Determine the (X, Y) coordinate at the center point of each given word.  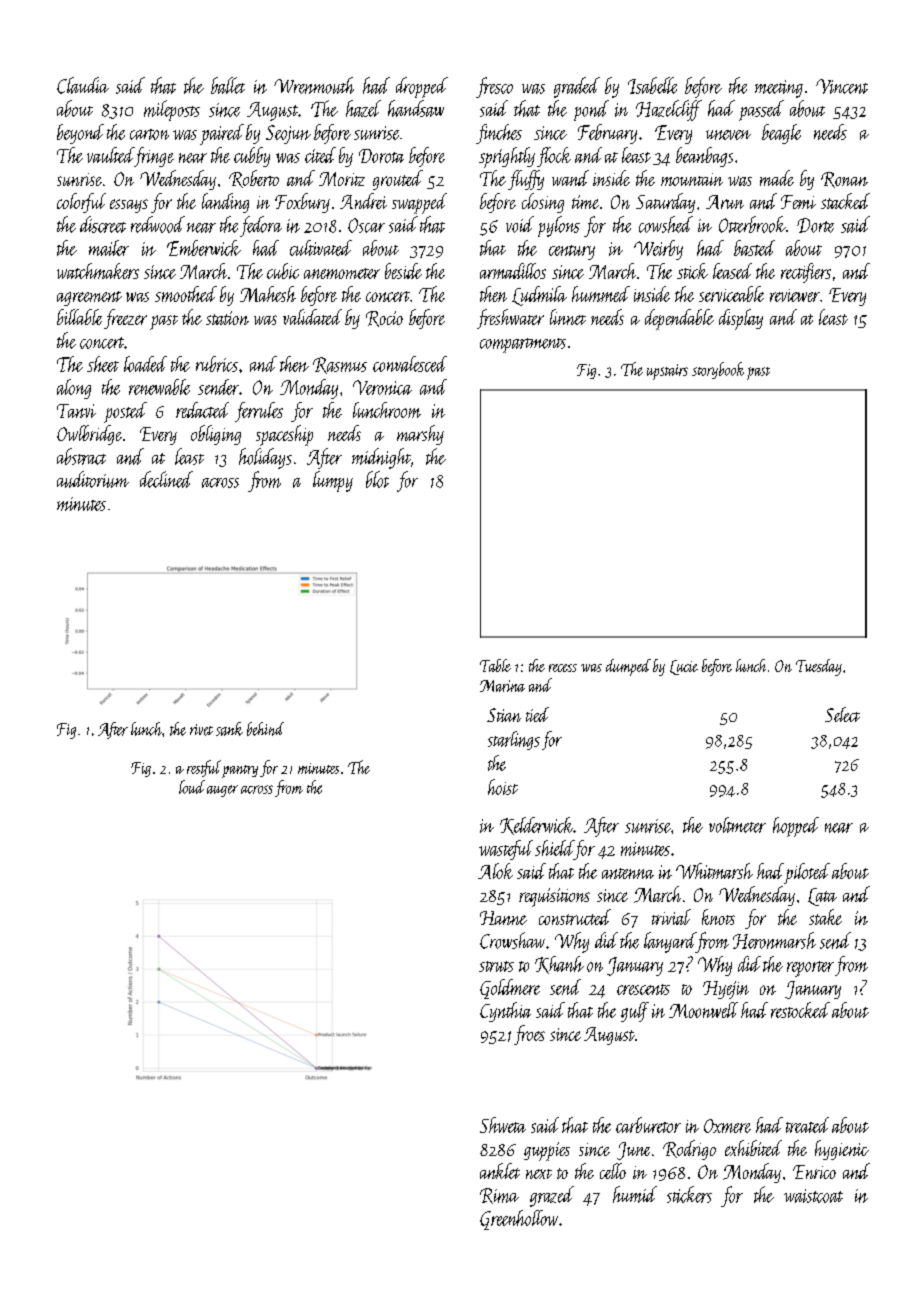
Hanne (503, 918)
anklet (500, 1171)
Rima (499, 1196)
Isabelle (652, 85)
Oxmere (727, 1126)
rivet (201, 730)
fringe (154, 157)
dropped (422, 87)
